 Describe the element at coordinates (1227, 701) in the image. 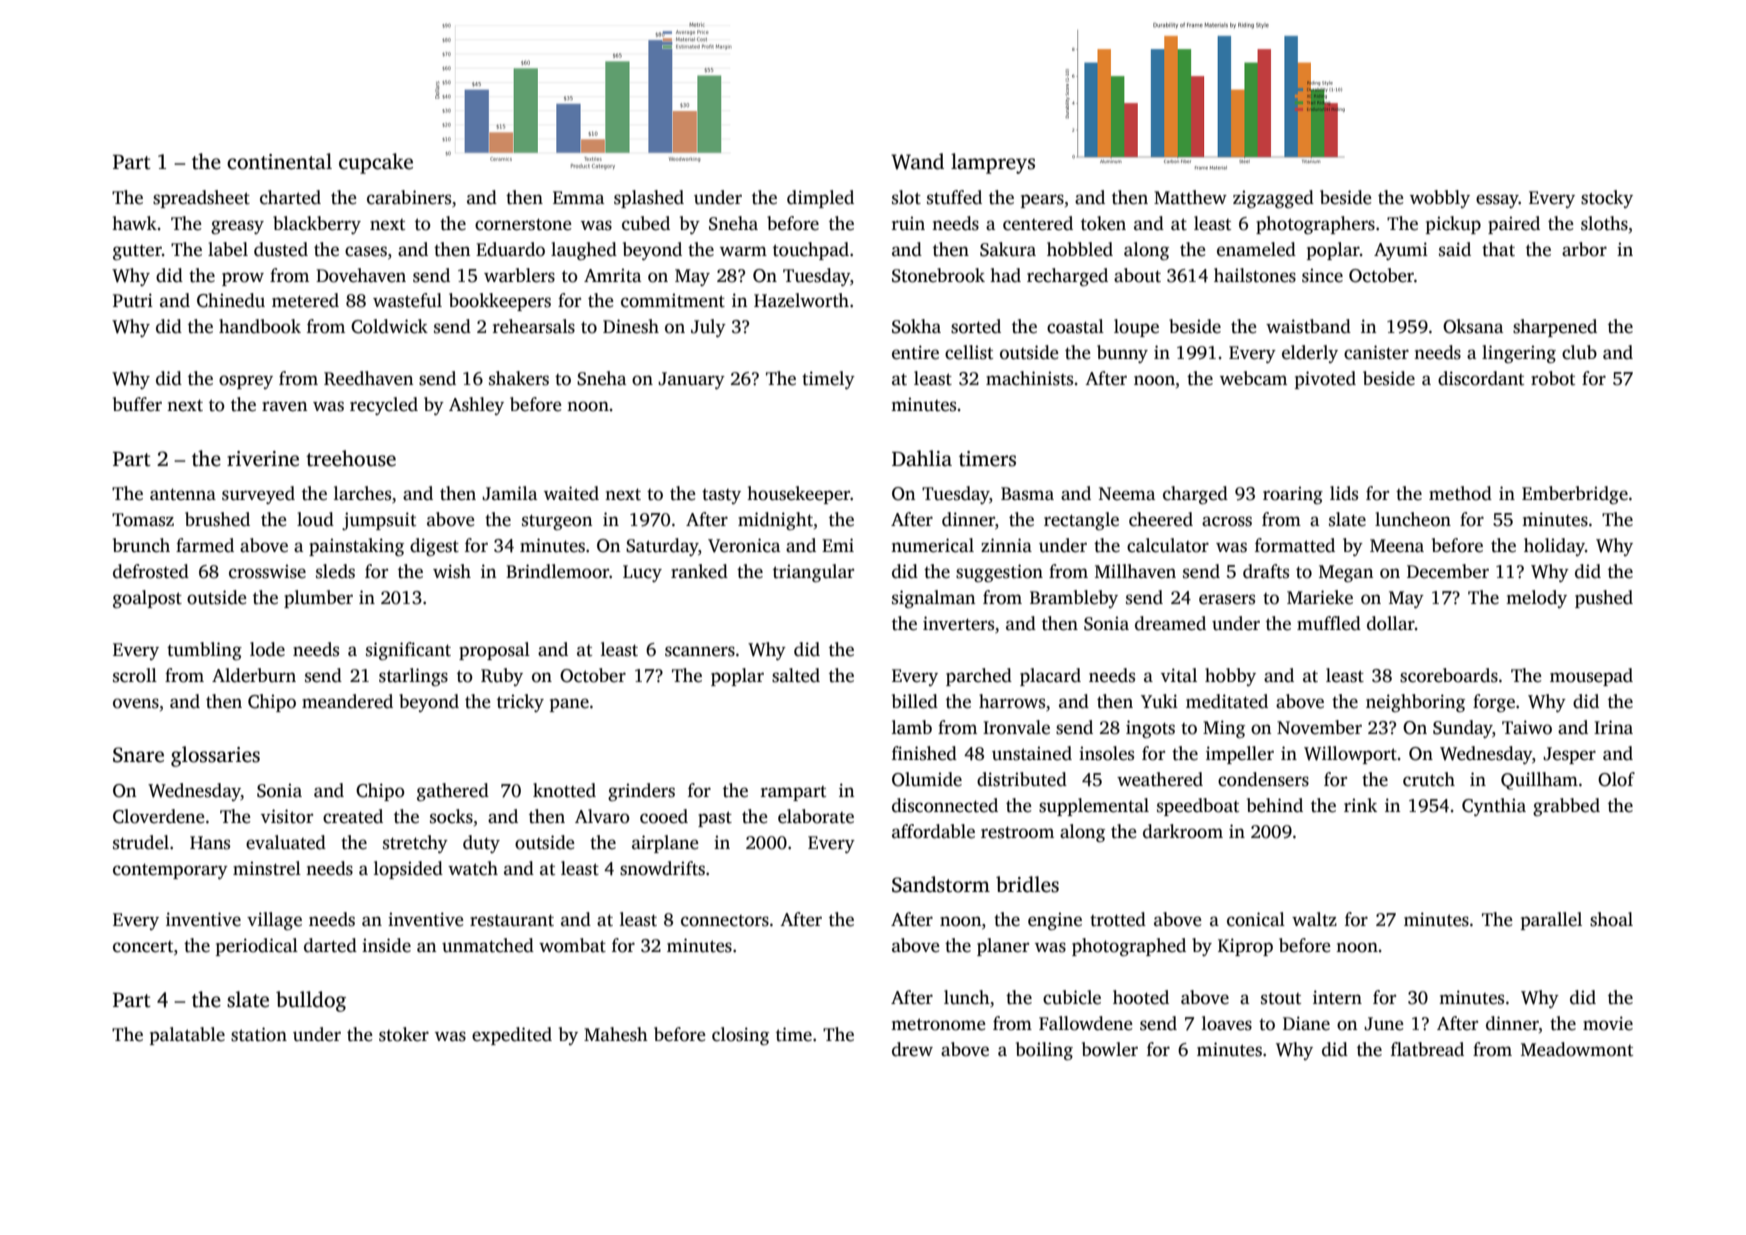

I see `meditated` at that location.
